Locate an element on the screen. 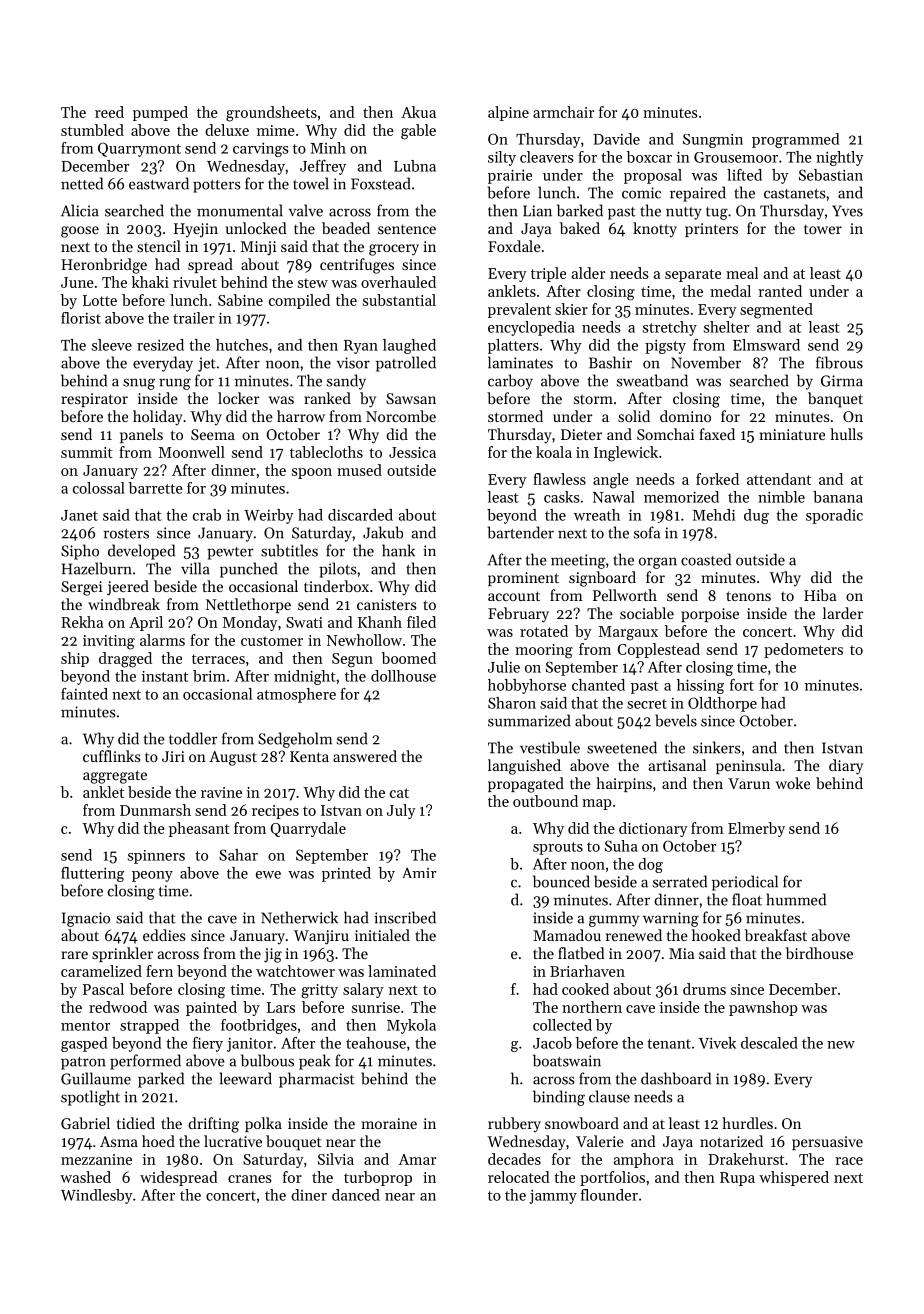 The image size is (924, 1314). danced is located at coordinates (356, 1195).
